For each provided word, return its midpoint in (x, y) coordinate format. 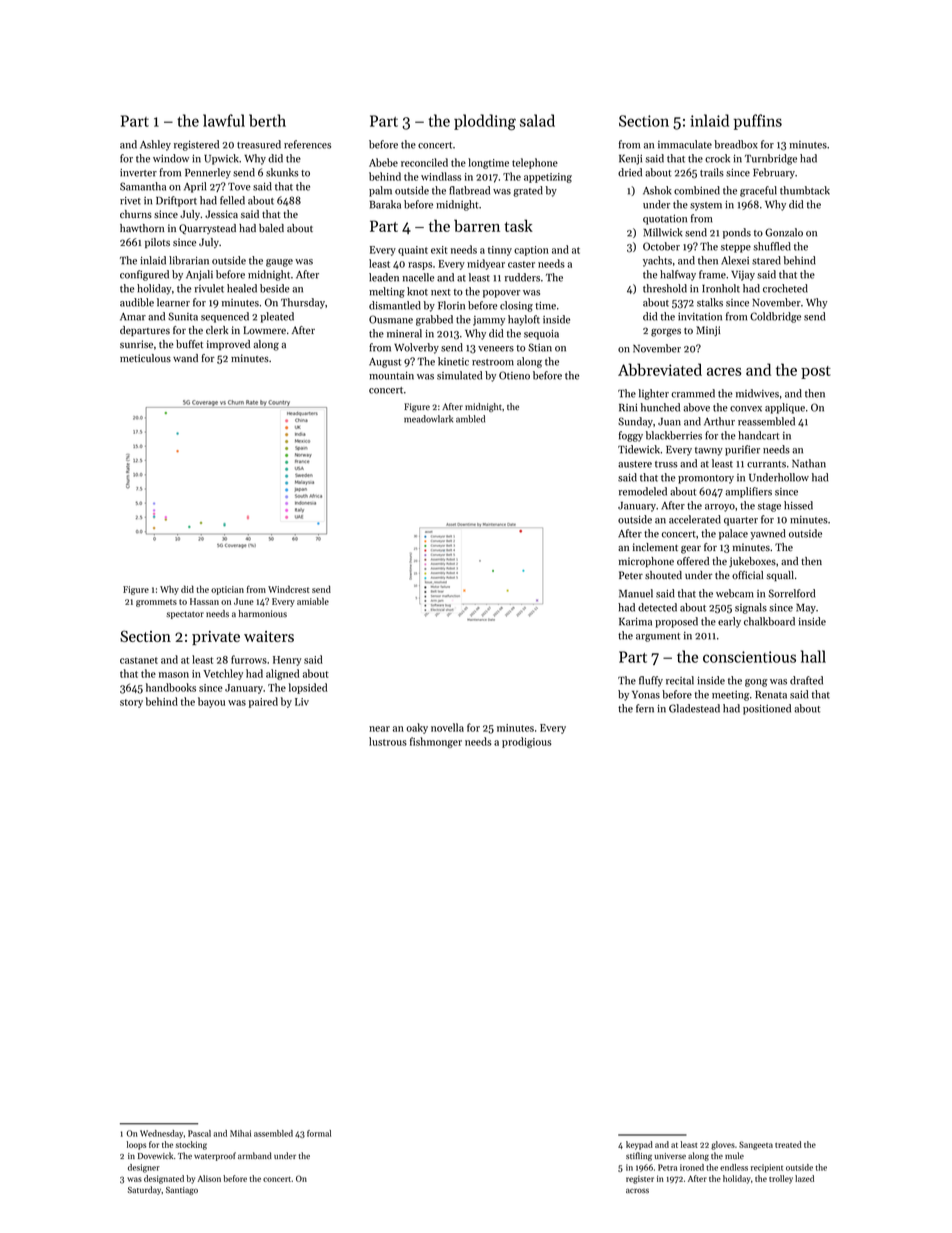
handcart (758, 435)
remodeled (643, 491)
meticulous (145, 358)
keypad (639, 1145)
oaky (417, 728)
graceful (758, 191)
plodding (485, 122)
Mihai (240, 1133)
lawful (224, 120)
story (131, 703)
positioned (767, 709)
